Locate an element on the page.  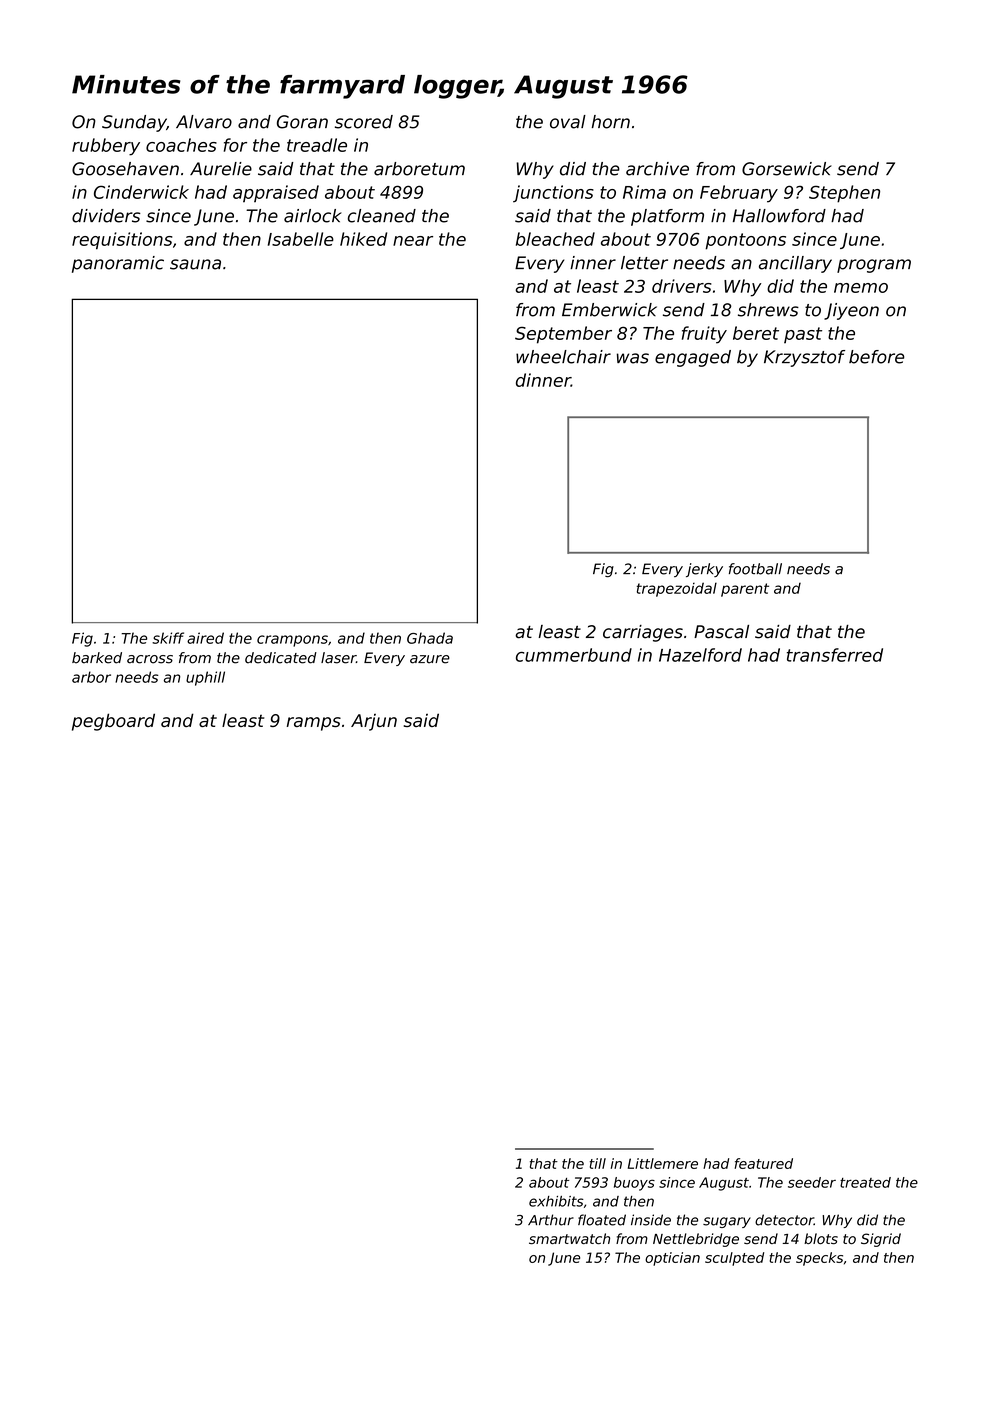
Hazelford is located at coordinates (700, 655).
